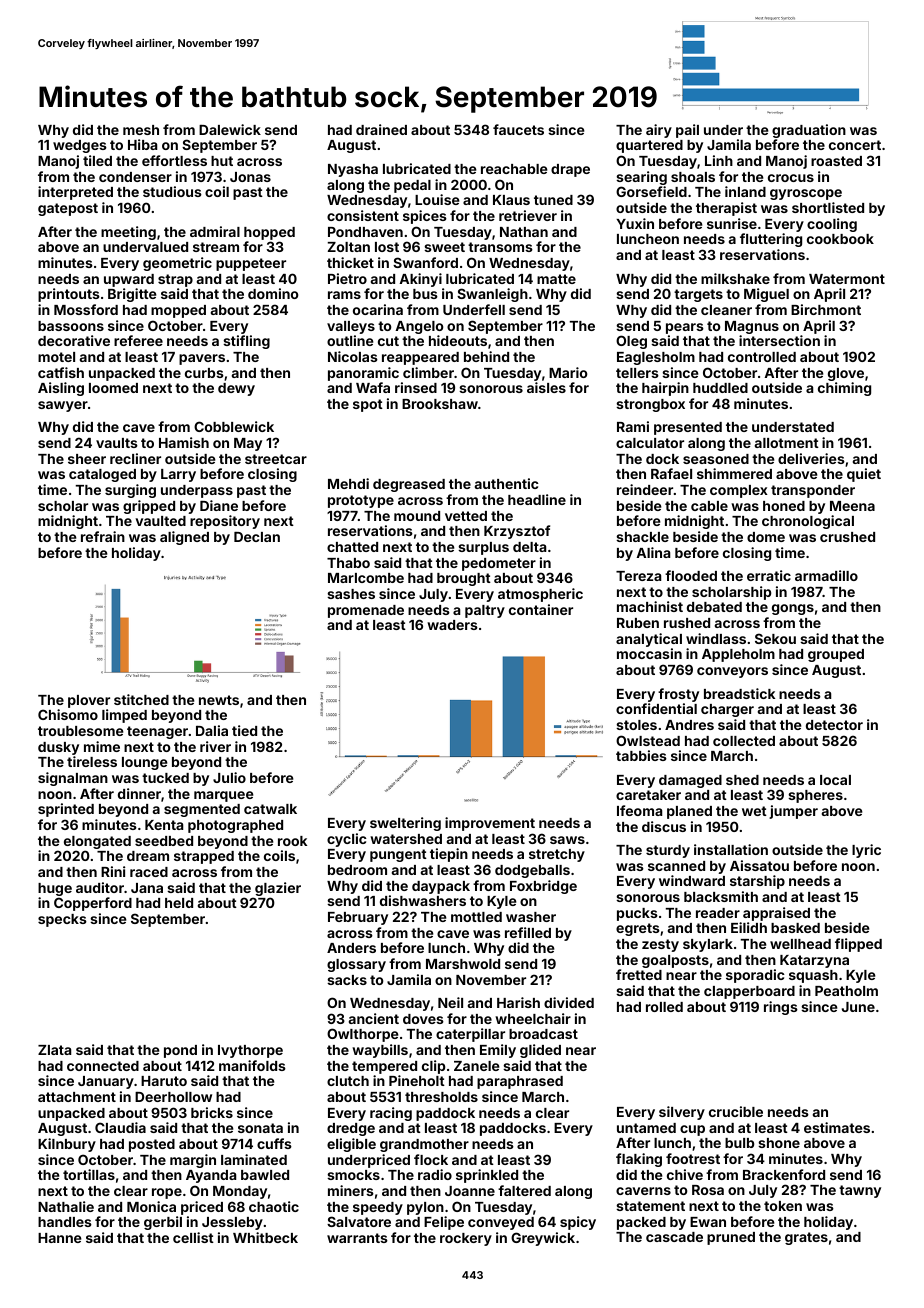 Image resolution: width=924 pixels, height=1308 pixels. What do you see at coordinates (179, 903) in the document?
I see `held` at bounding box center [179, 903].
